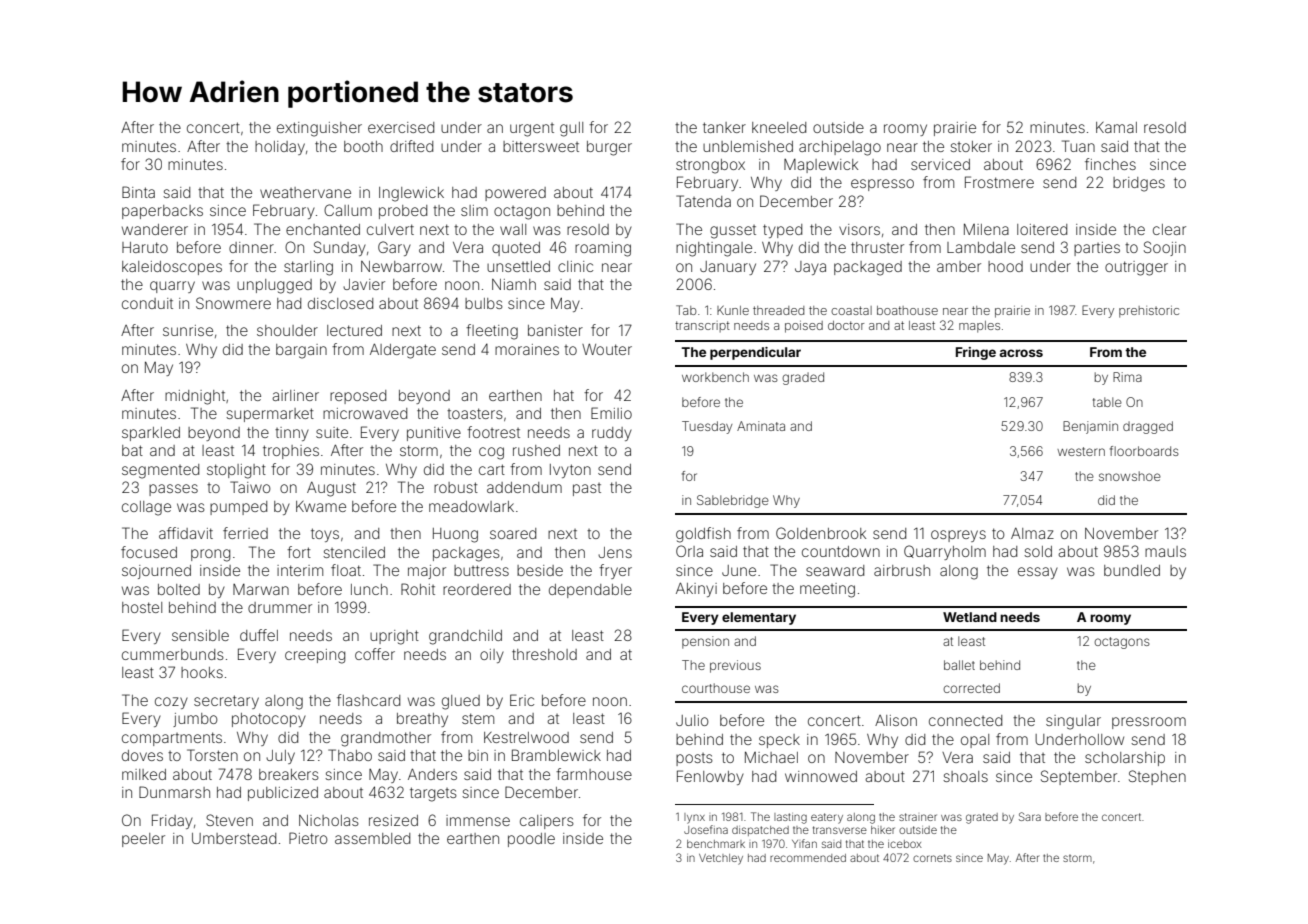 Image resolution: width=1308 pixels, height=924 pixels. Describe the element at coordinates (1110, 164) in the screenshot. I see `finches` at that location.
